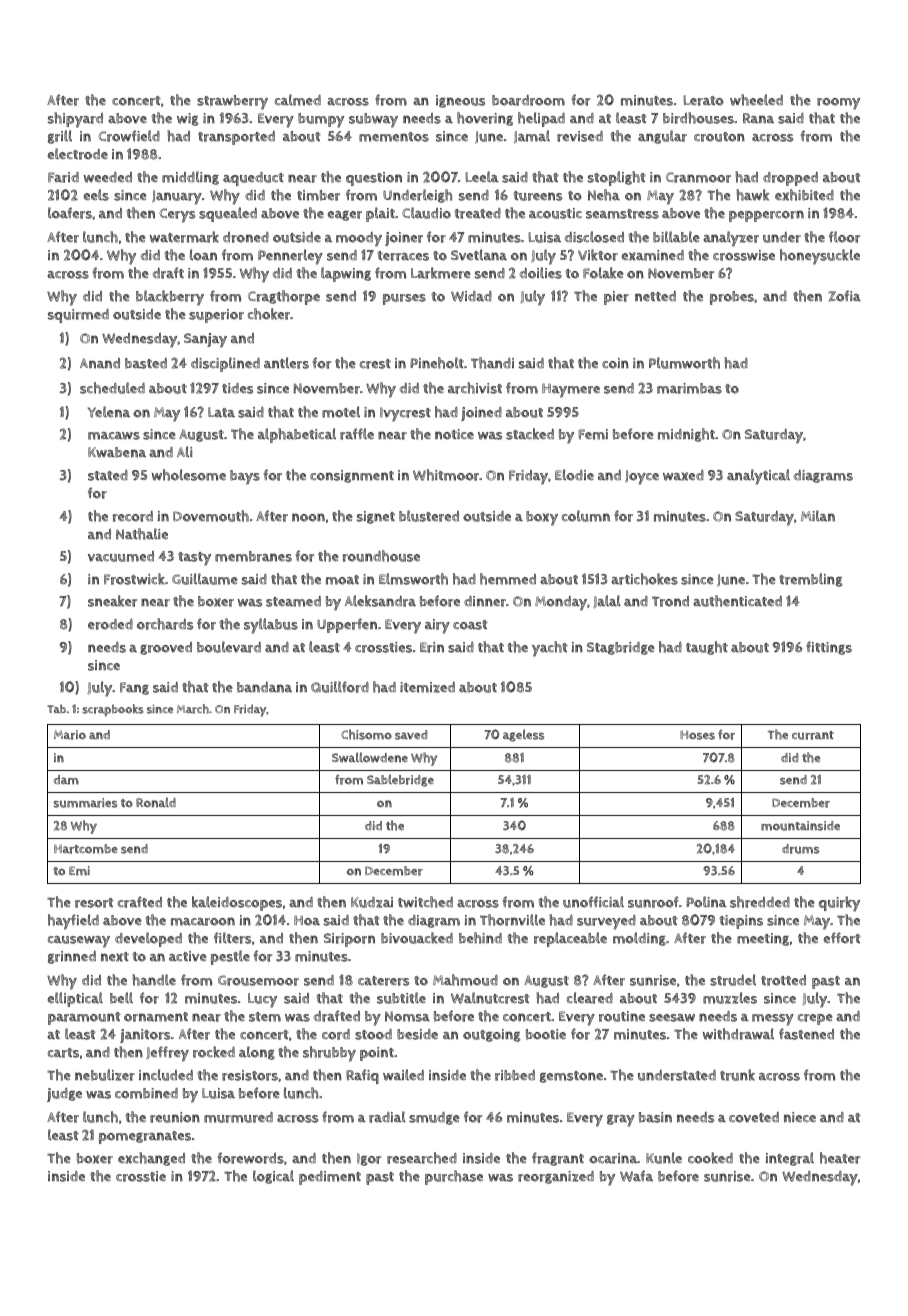 The height and width of the image is (1316, 908). I want to click on bandana, so click(264, 687).
